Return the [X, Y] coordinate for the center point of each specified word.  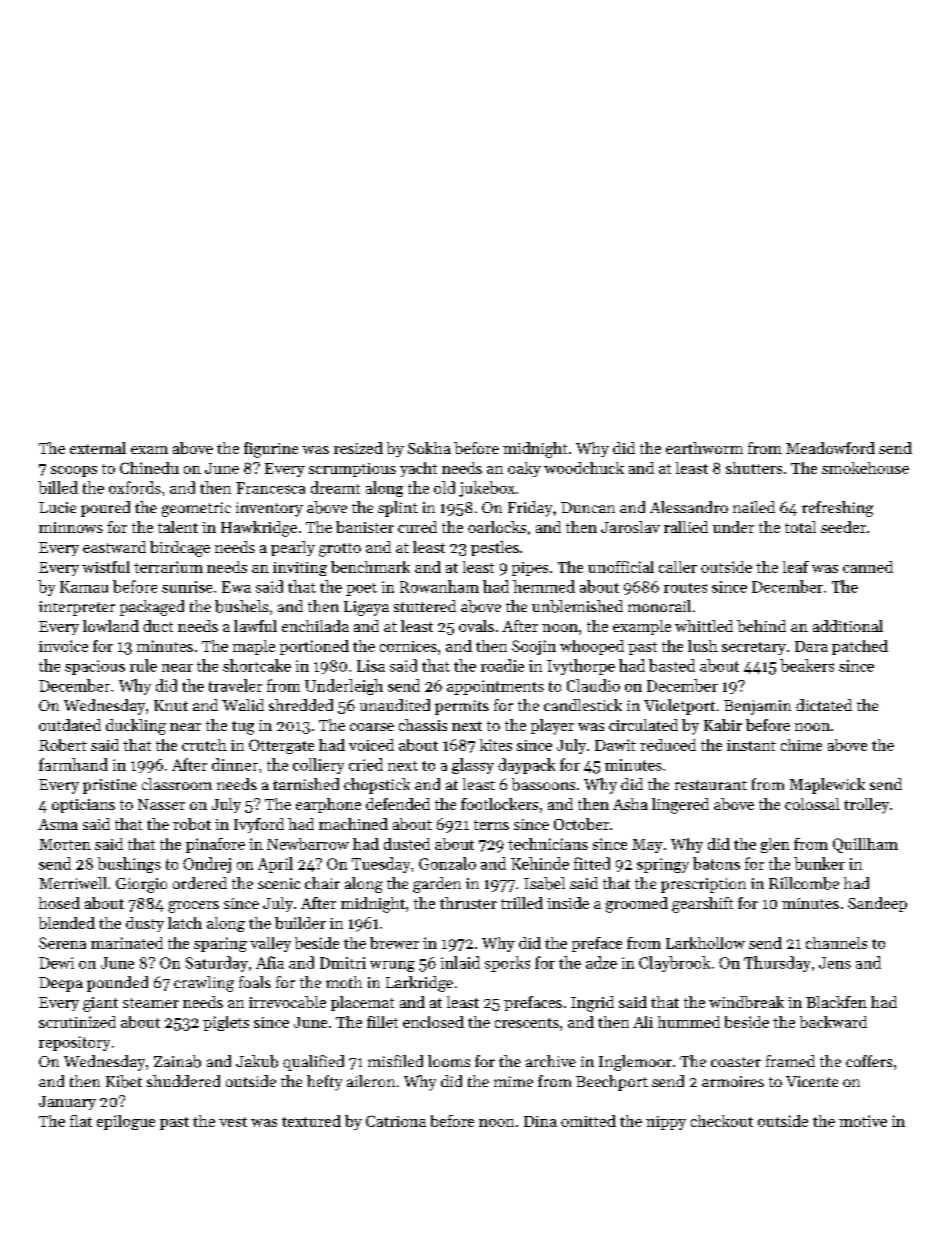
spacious [95, 667]
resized [358, 448]
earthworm [704, 448]
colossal [812, 804]
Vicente [812, 1081]
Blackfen [836, 1002]
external [98, 448]
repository [74, 1043]
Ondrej [207, 865]
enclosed [433, 1022]
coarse [372, 727]
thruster [468, 903]
